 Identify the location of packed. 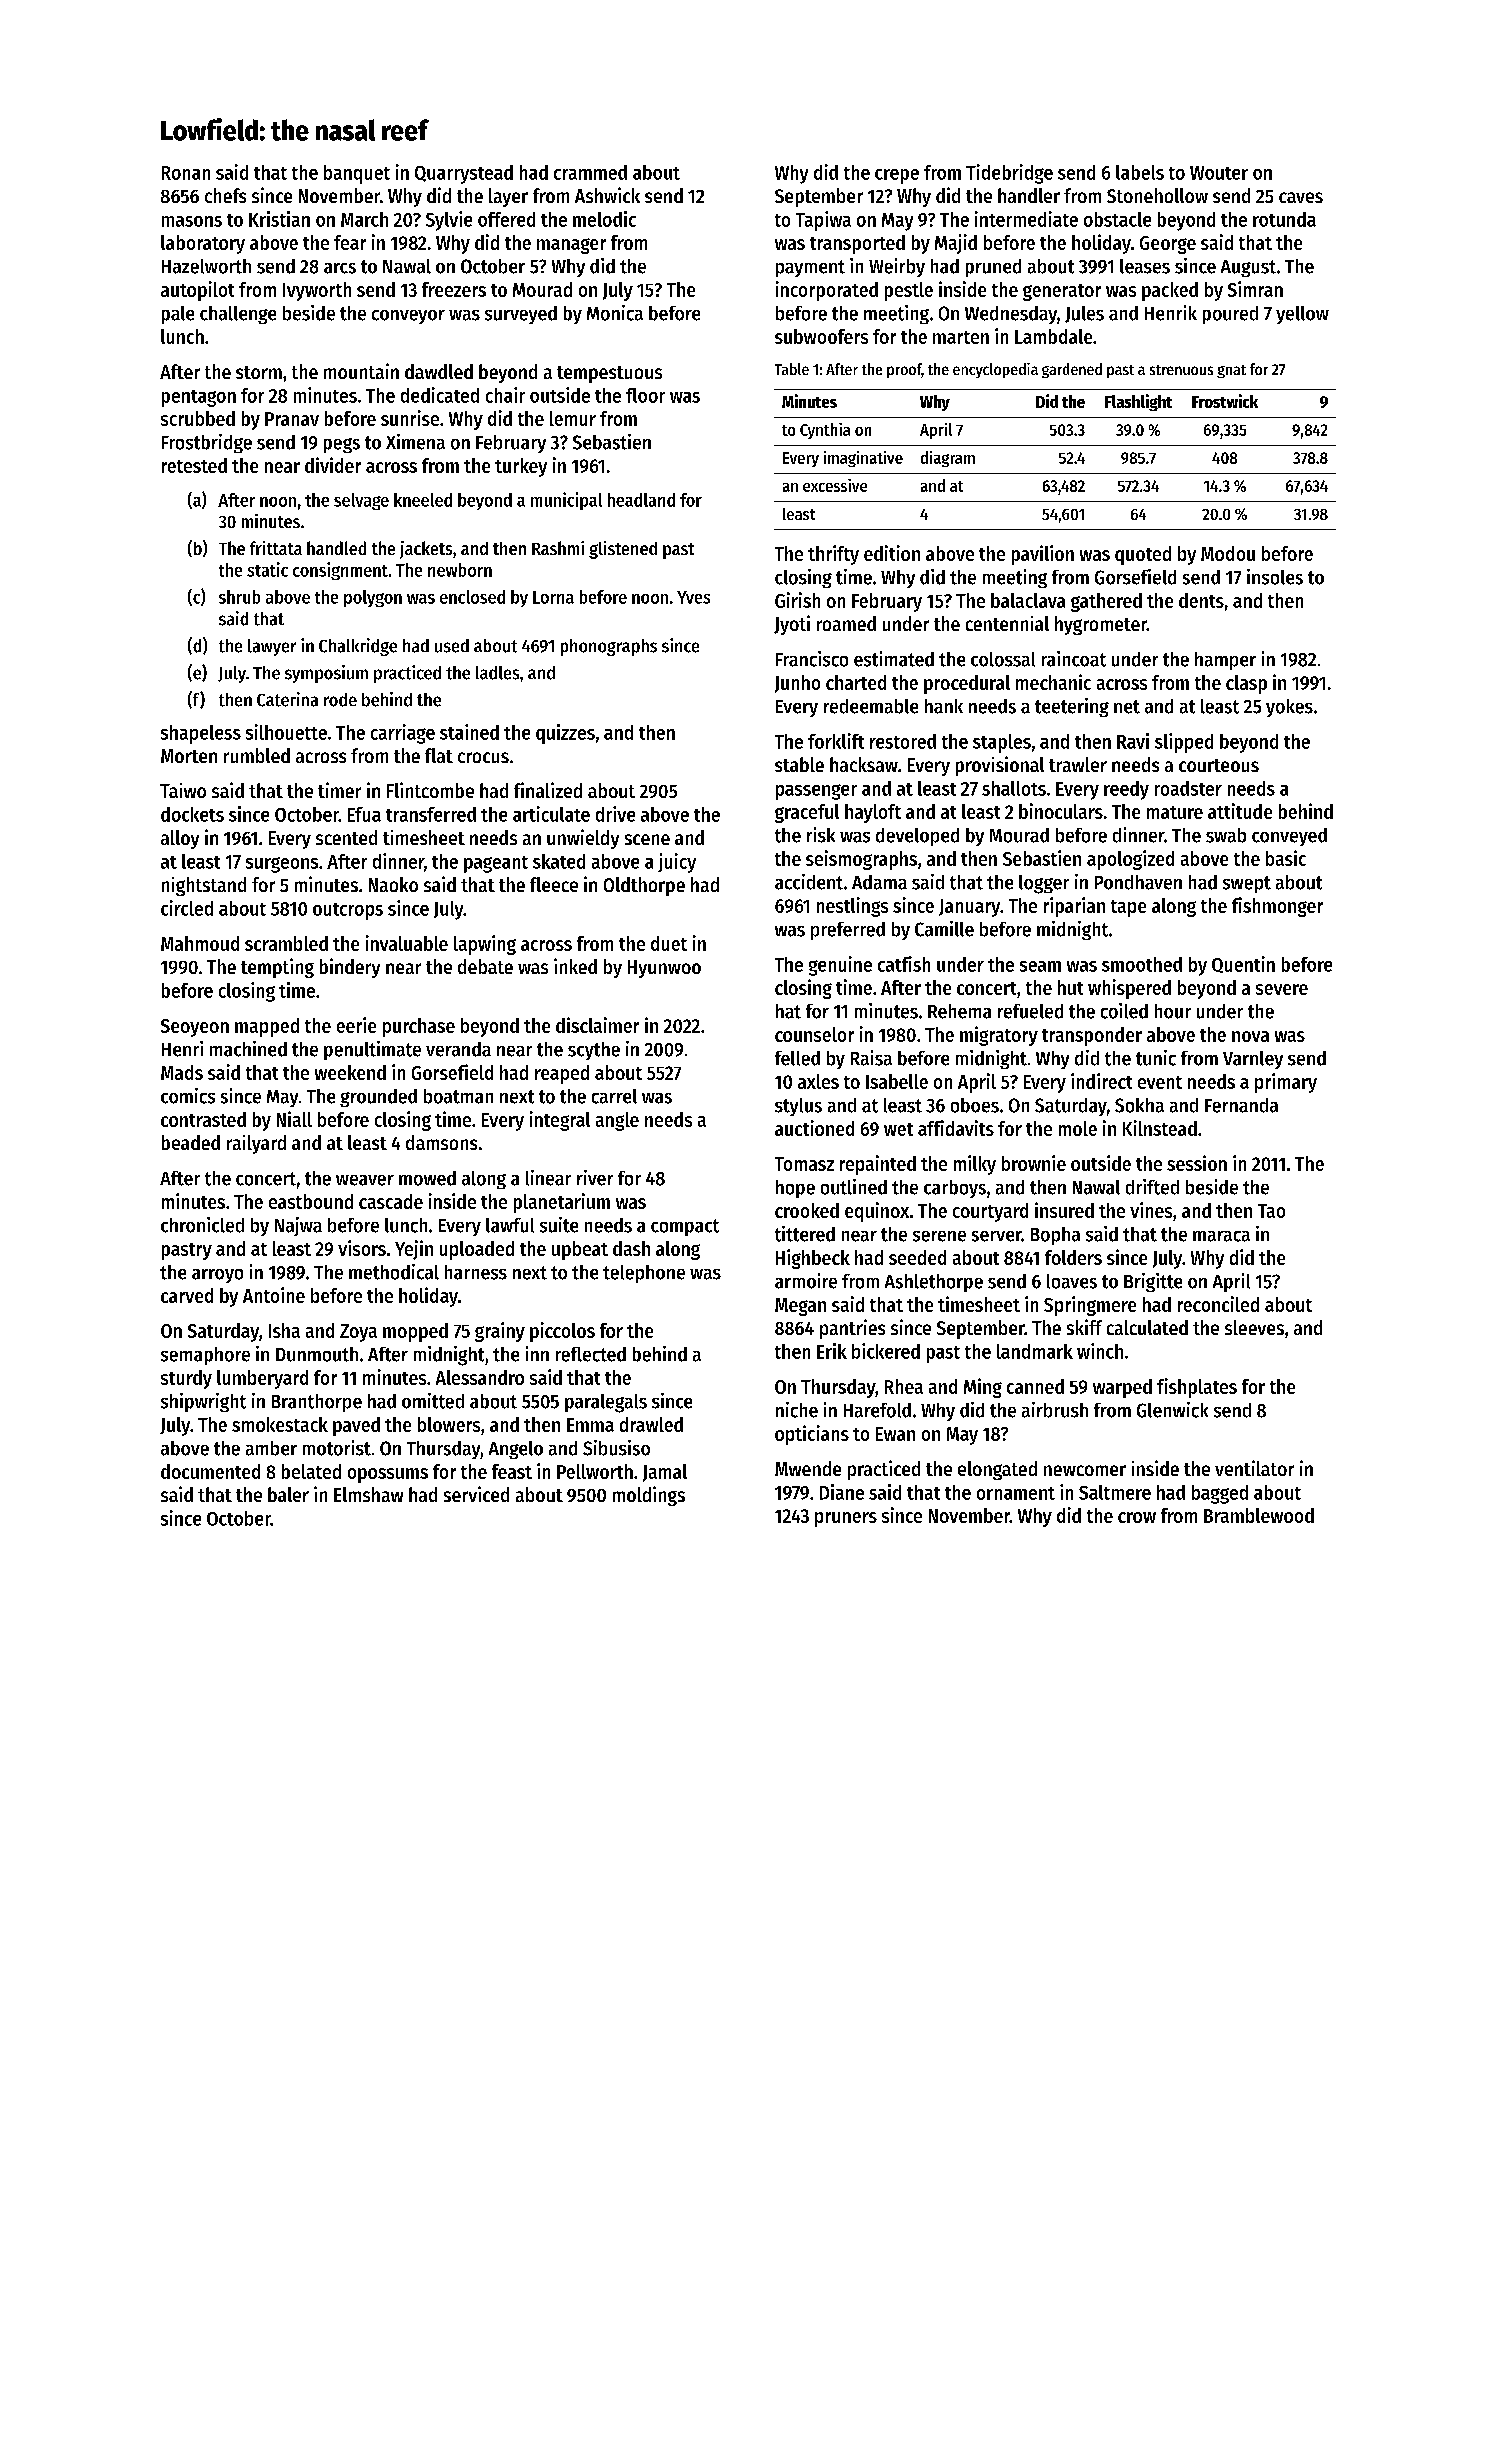
(1170, 291).
